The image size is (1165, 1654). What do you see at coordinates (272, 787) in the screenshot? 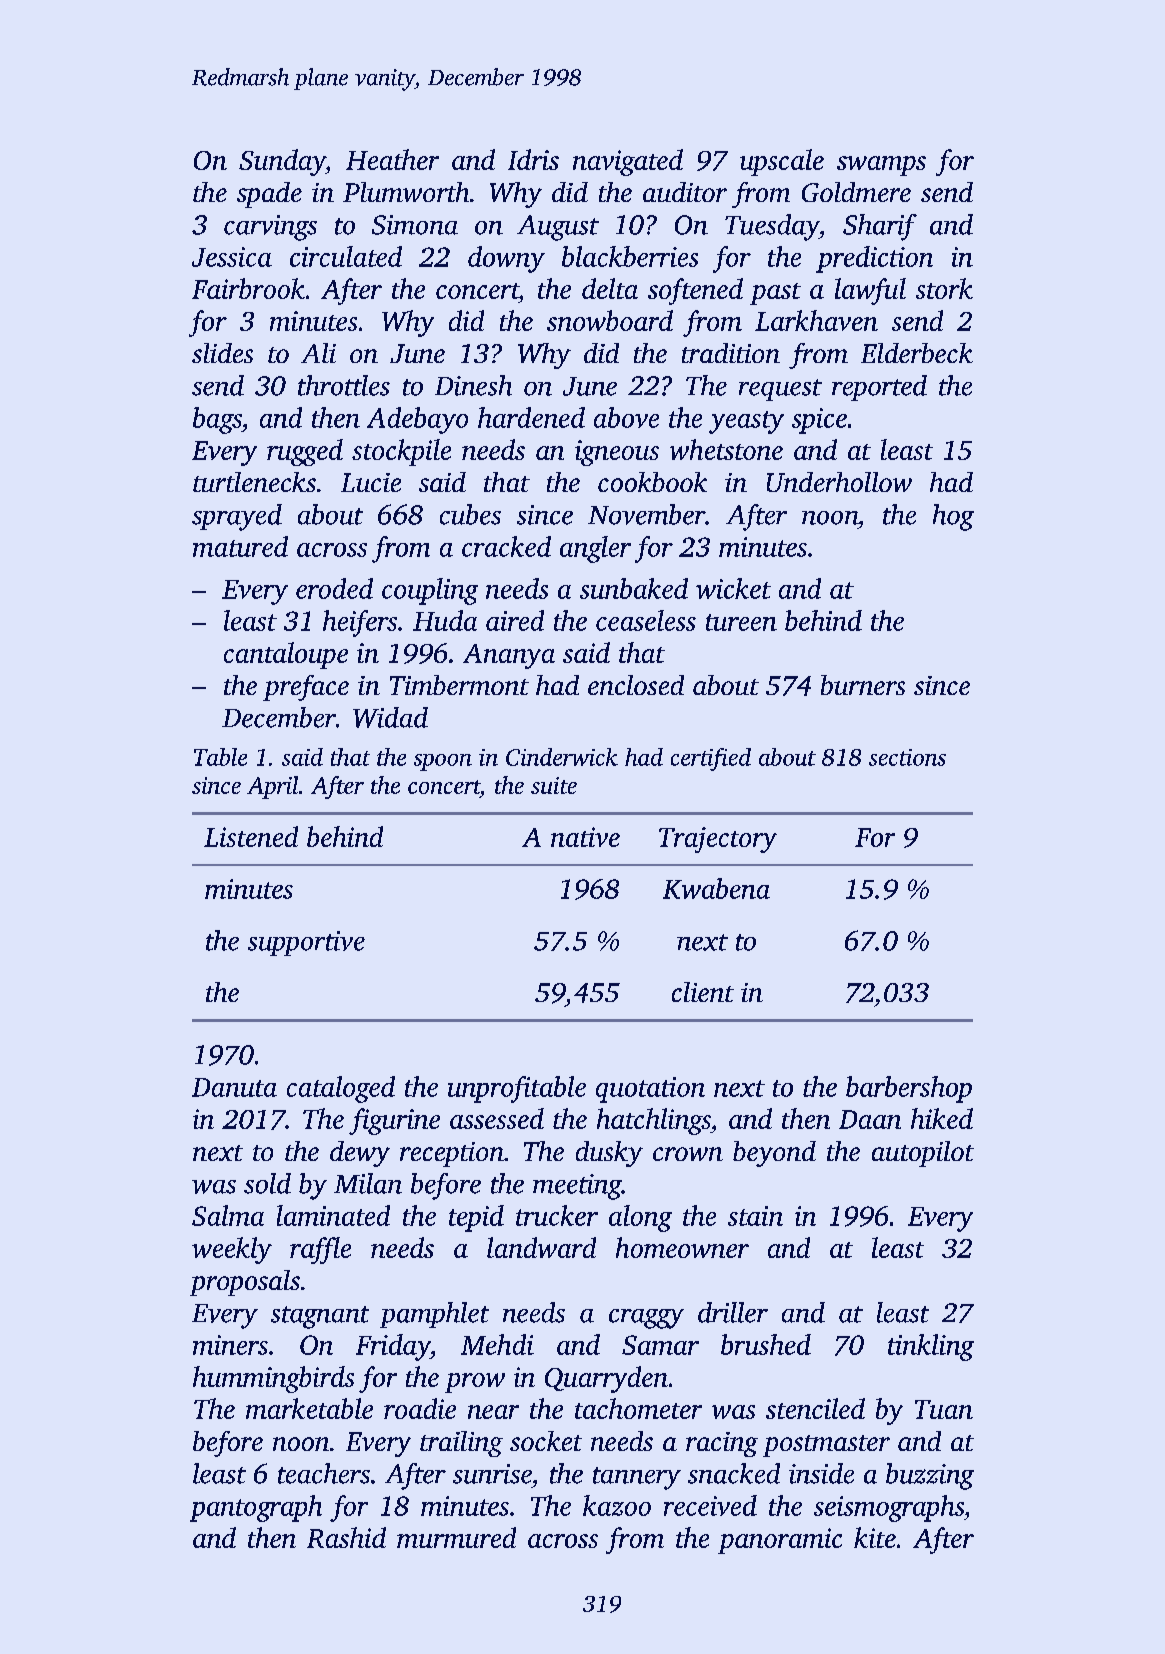
I see `April` at bounding box center [272, 787].
